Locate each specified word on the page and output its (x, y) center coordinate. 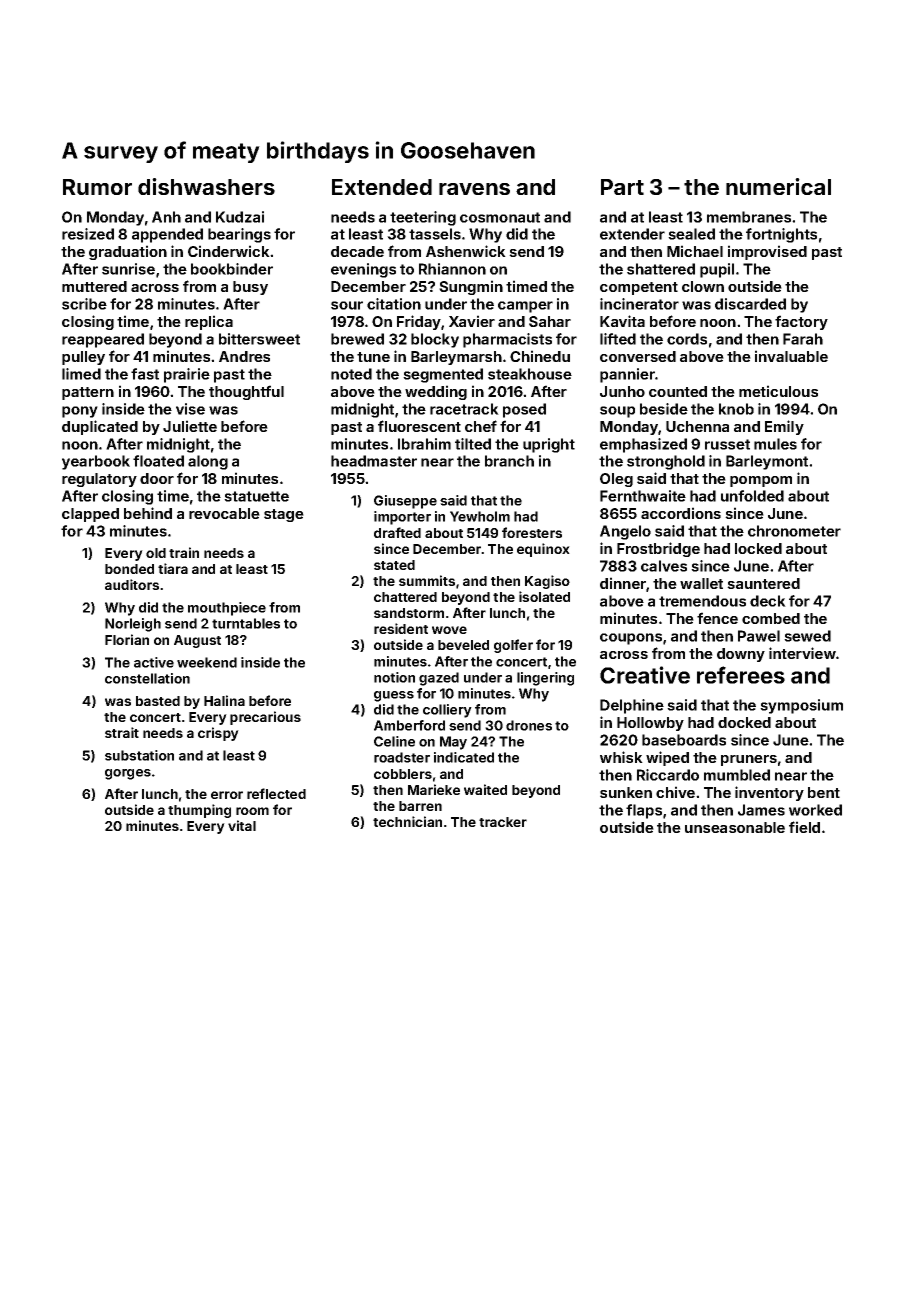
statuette (256, 496)
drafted (397, 532)
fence (717, 618)
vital (242, 825)
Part (622, 187)
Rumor (97, 187)
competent (639, 288)
